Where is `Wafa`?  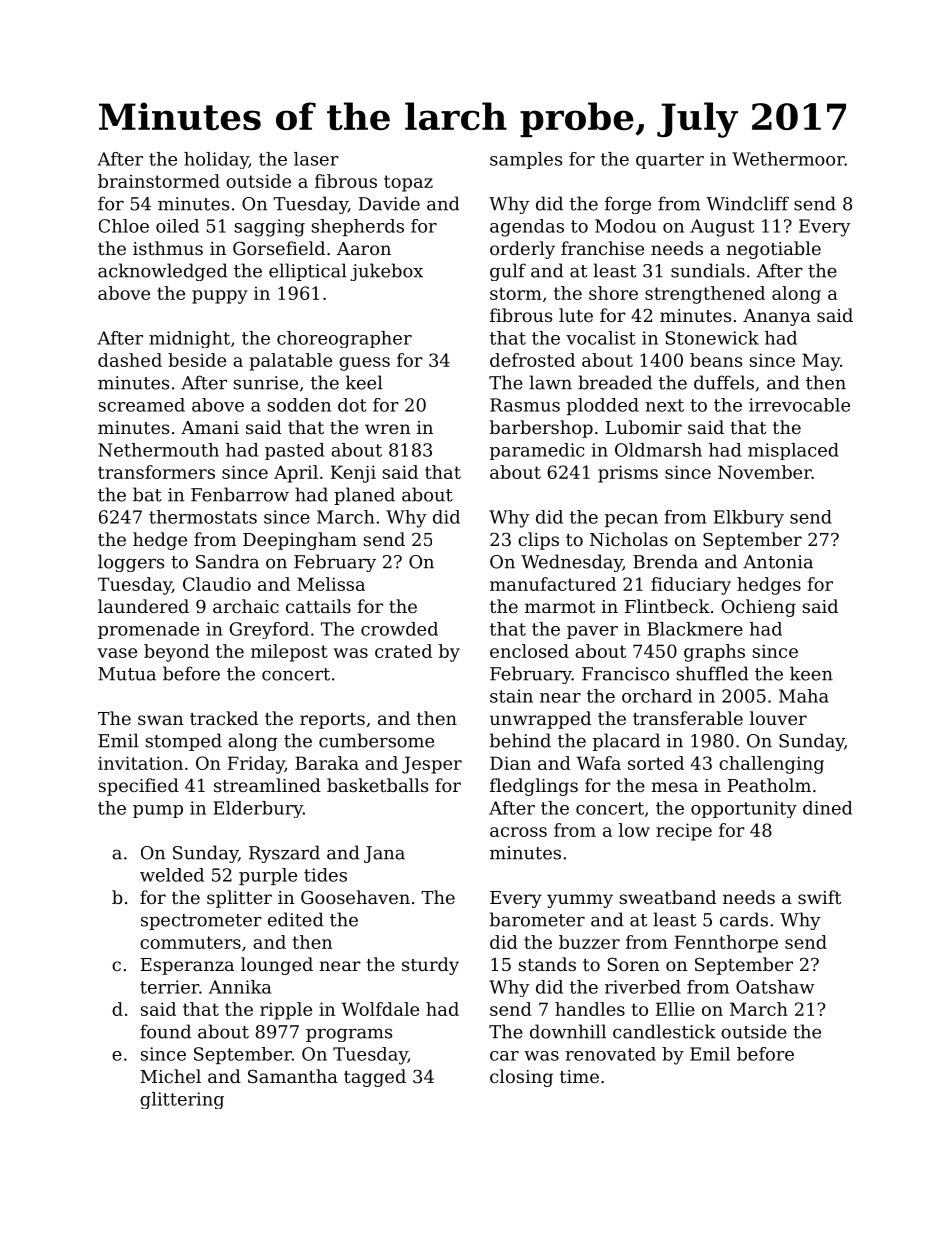 Wafa is located at coordinates (598, 763).
